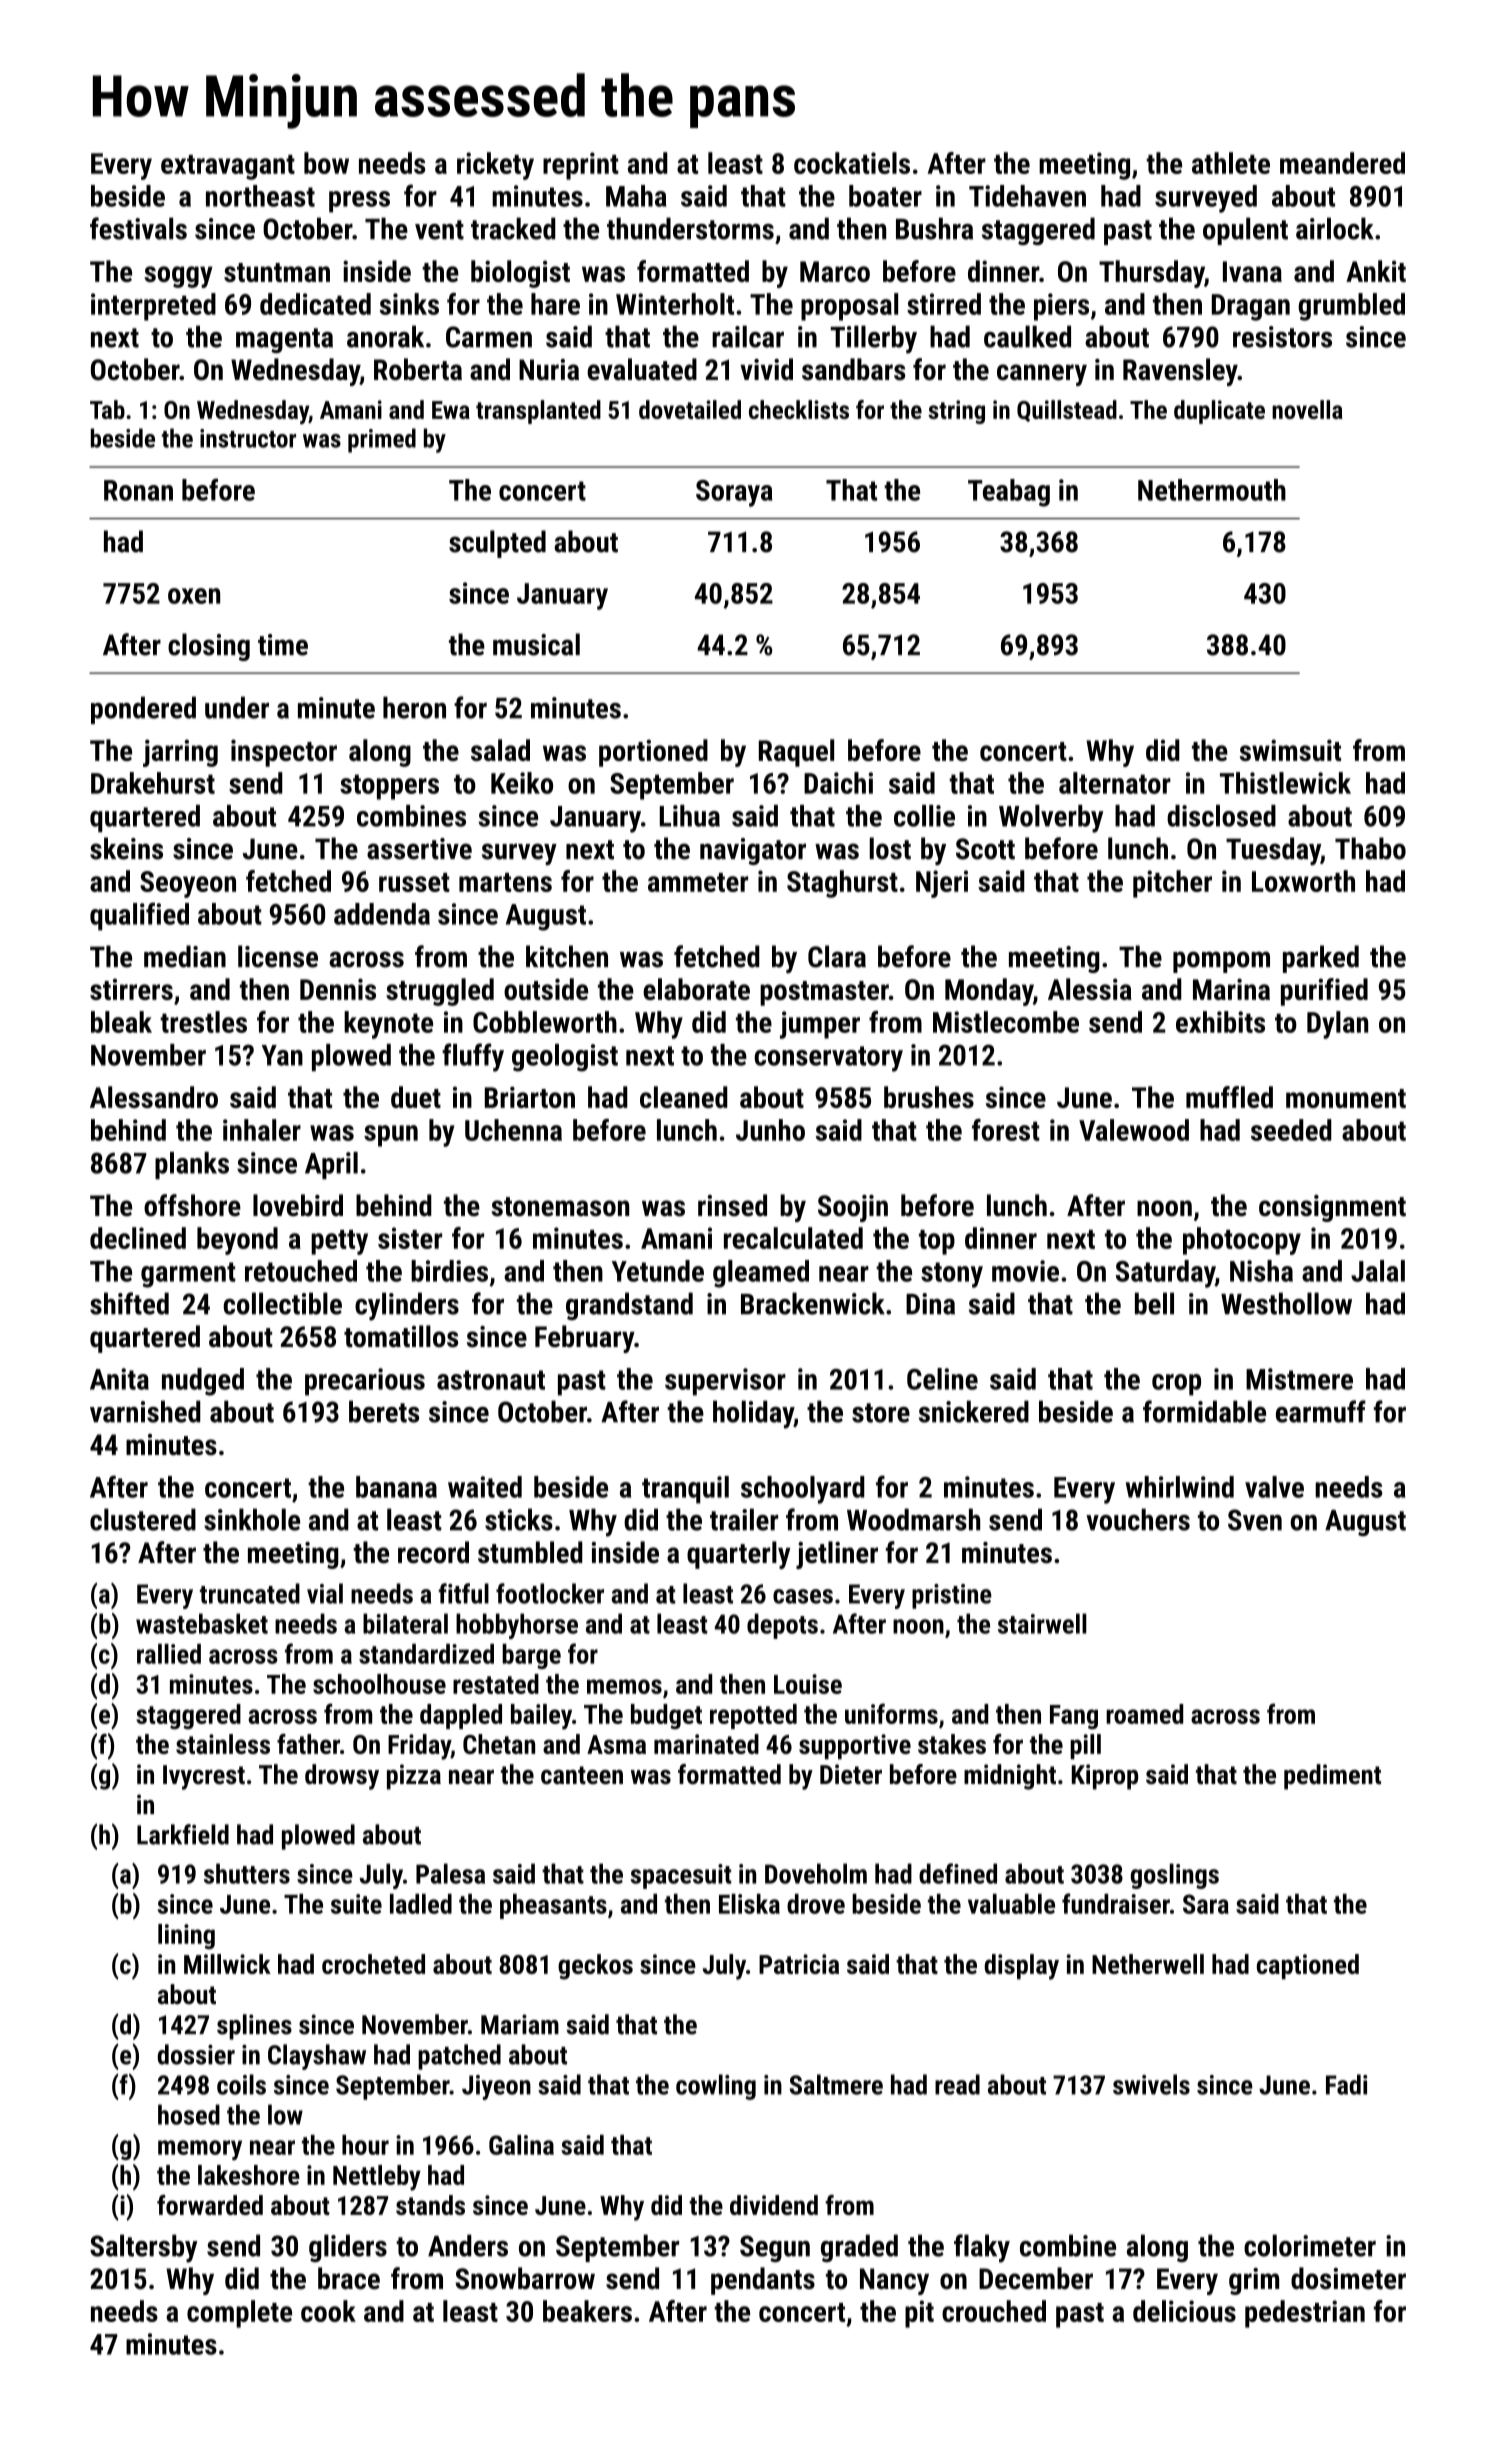  What do you see at coordinates (138, 1238) in the screenshot?
I see `declined` at bounding box center [138, 1238].
